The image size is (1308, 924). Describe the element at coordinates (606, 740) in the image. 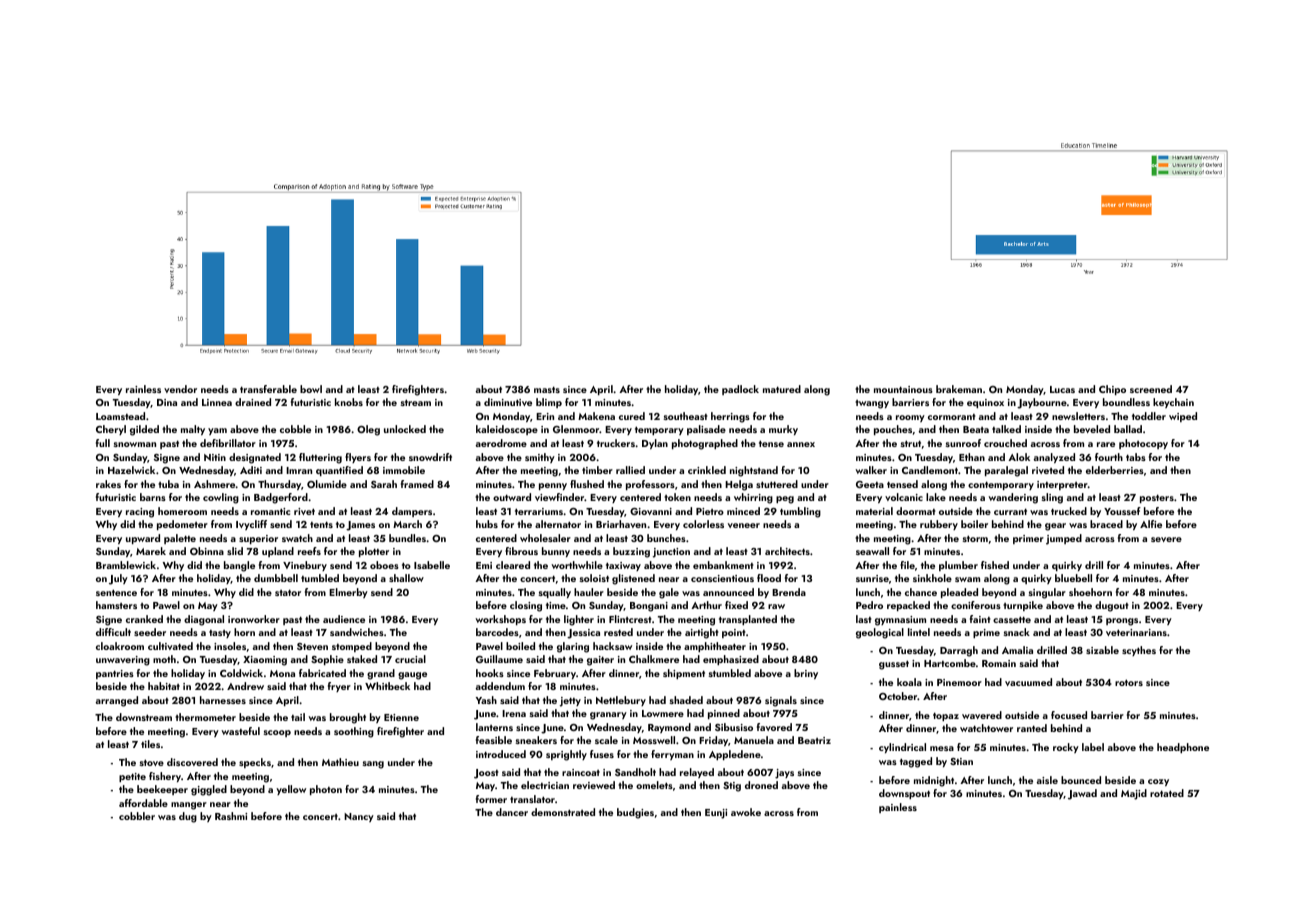

I see `scale` at that location.
